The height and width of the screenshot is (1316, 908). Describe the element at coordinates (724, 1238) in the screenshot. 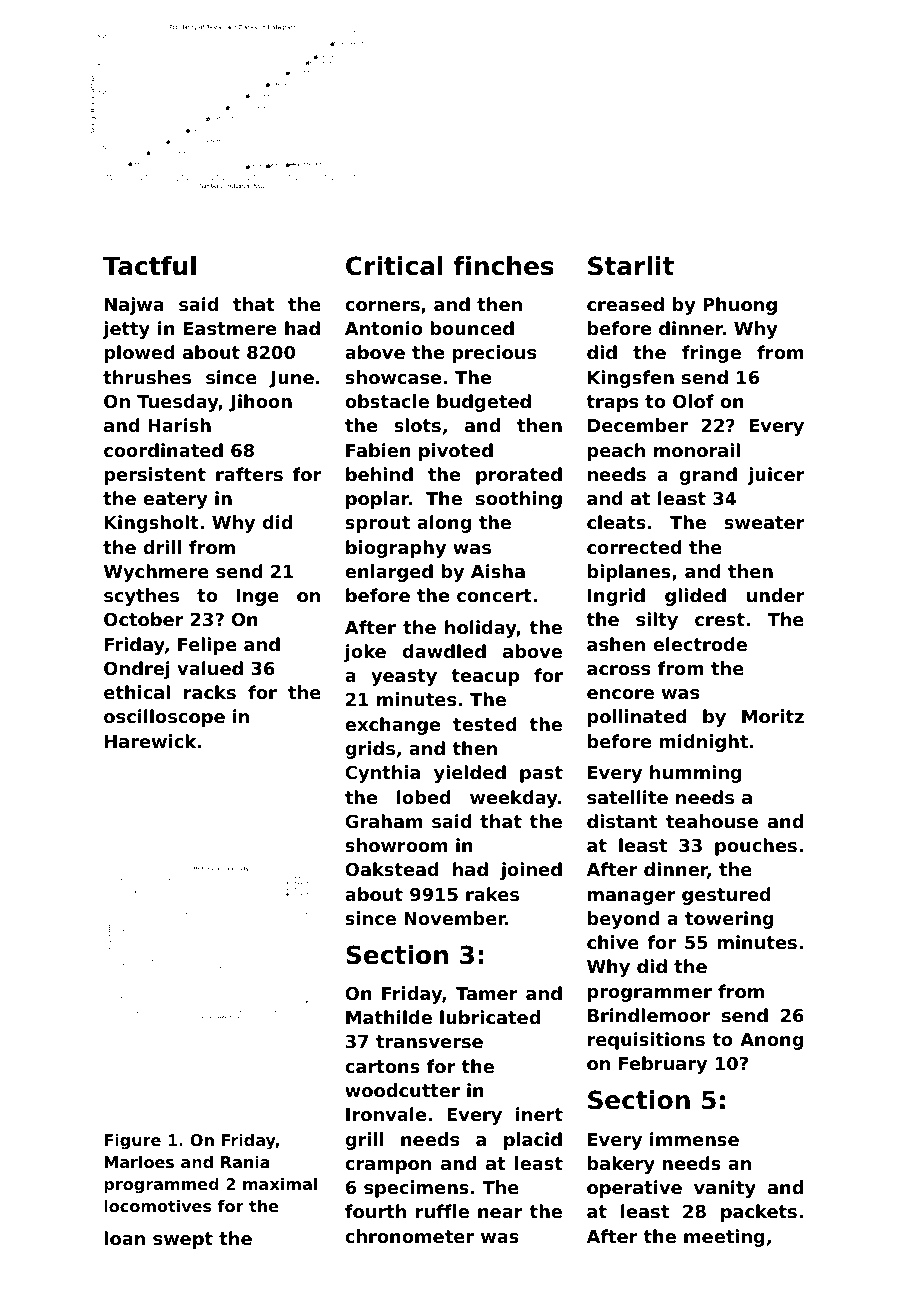

I see `meeting` at that location.
